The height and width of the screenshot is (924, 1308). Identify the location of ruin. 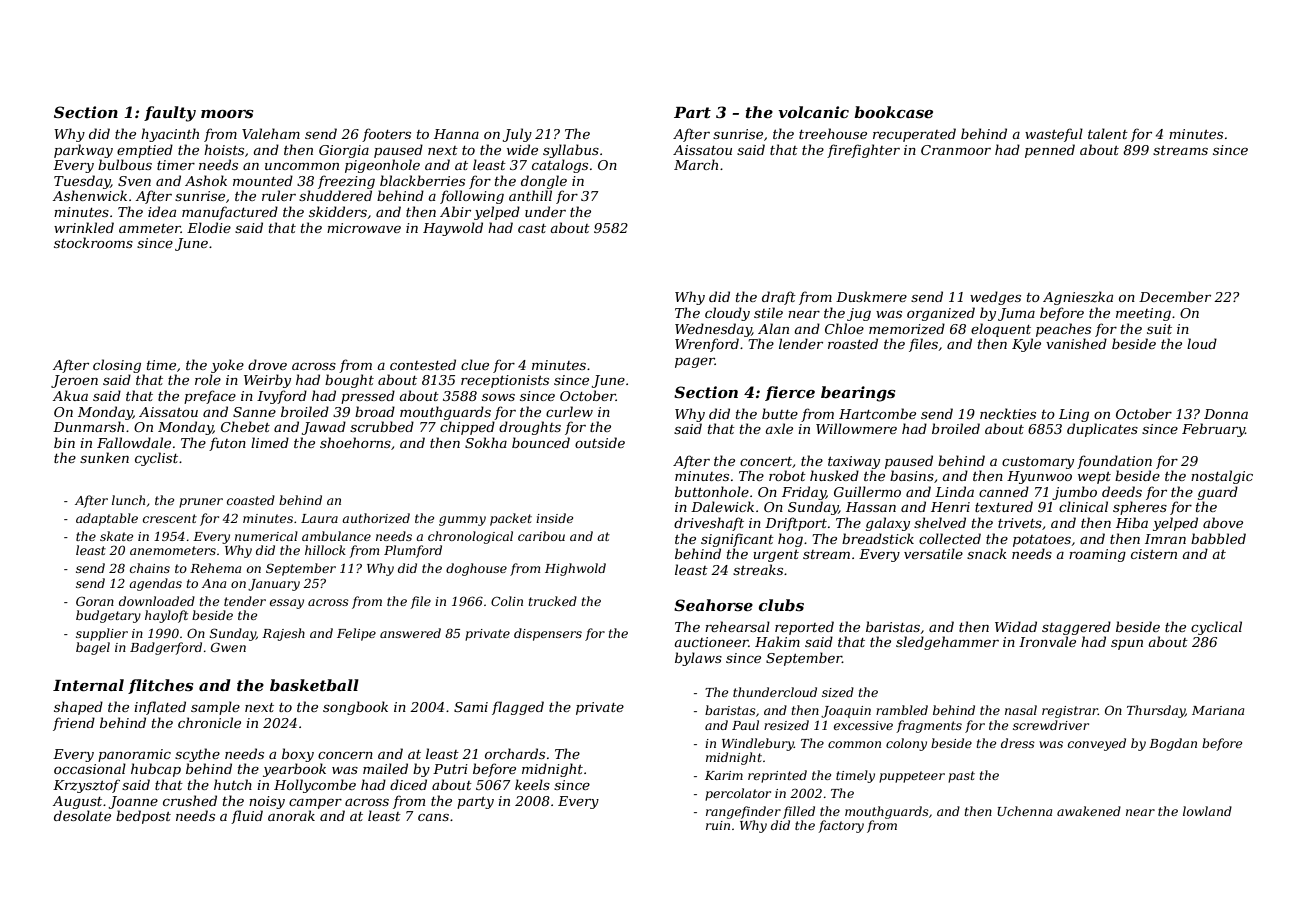
(718, 825).
